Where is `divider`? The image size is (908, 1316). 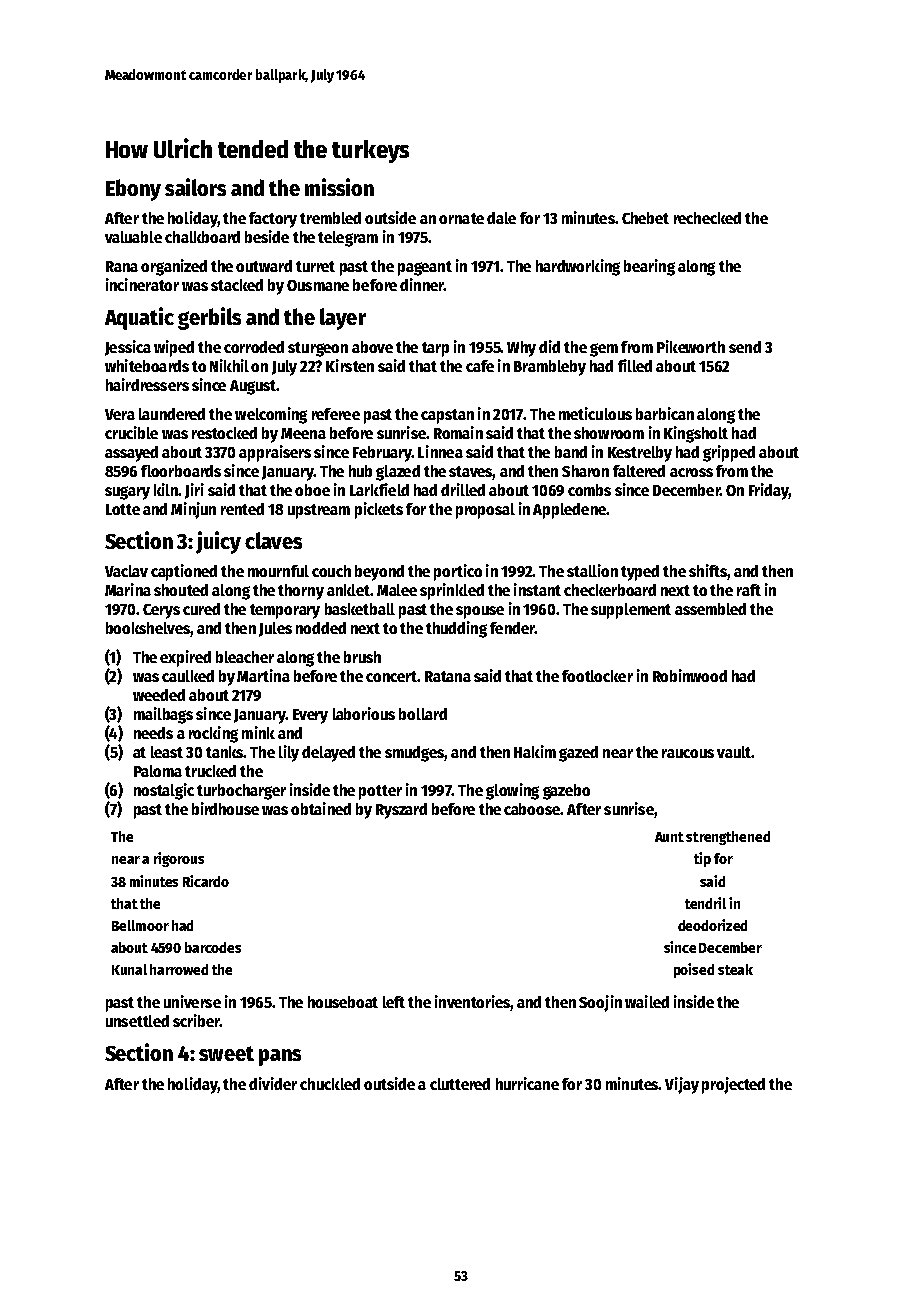 divider is located at coordinates (273, 1083).
